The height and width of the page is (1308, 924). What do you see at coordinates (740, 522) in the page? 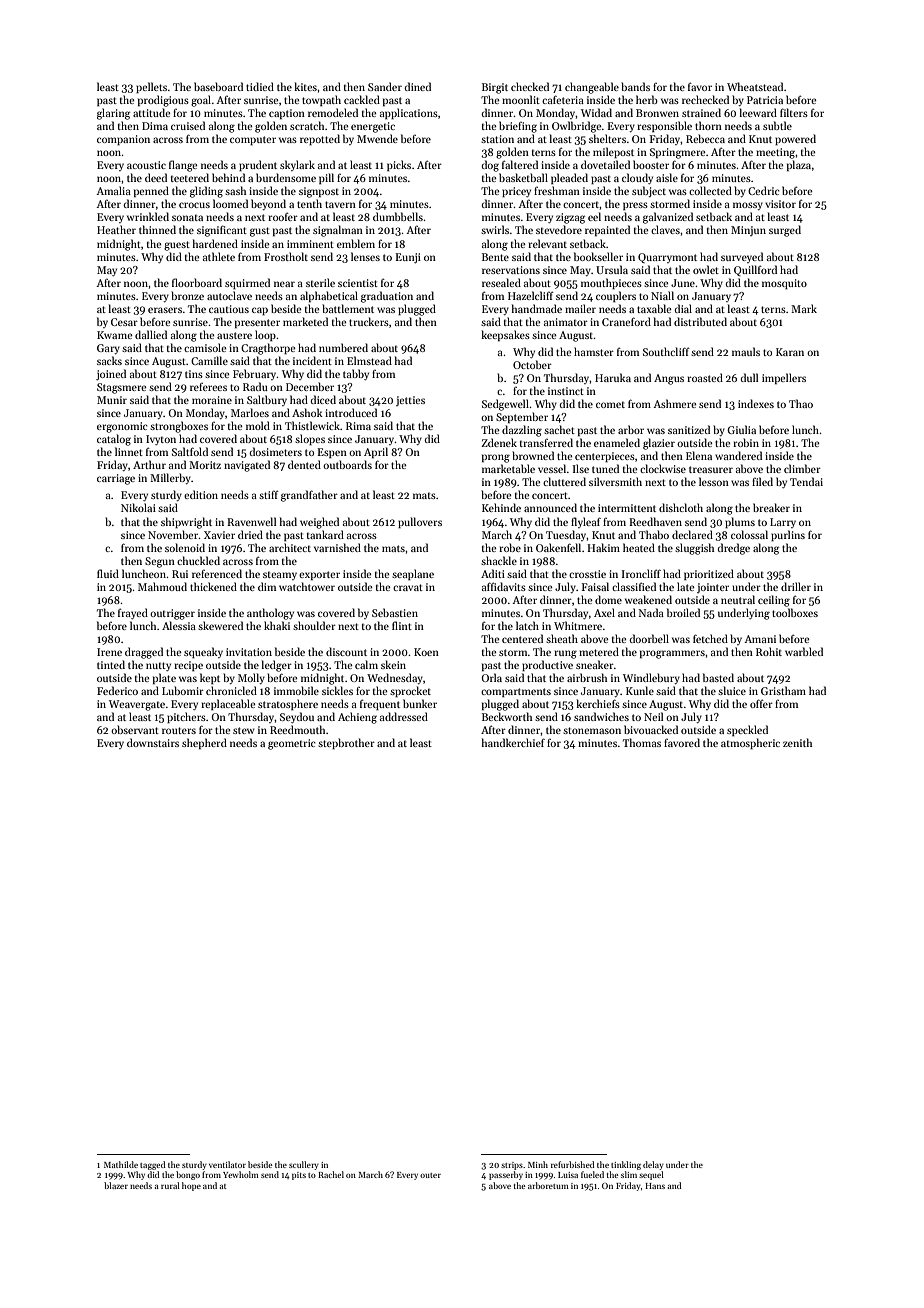
I see `plums` at bounding box center [740, 522].
